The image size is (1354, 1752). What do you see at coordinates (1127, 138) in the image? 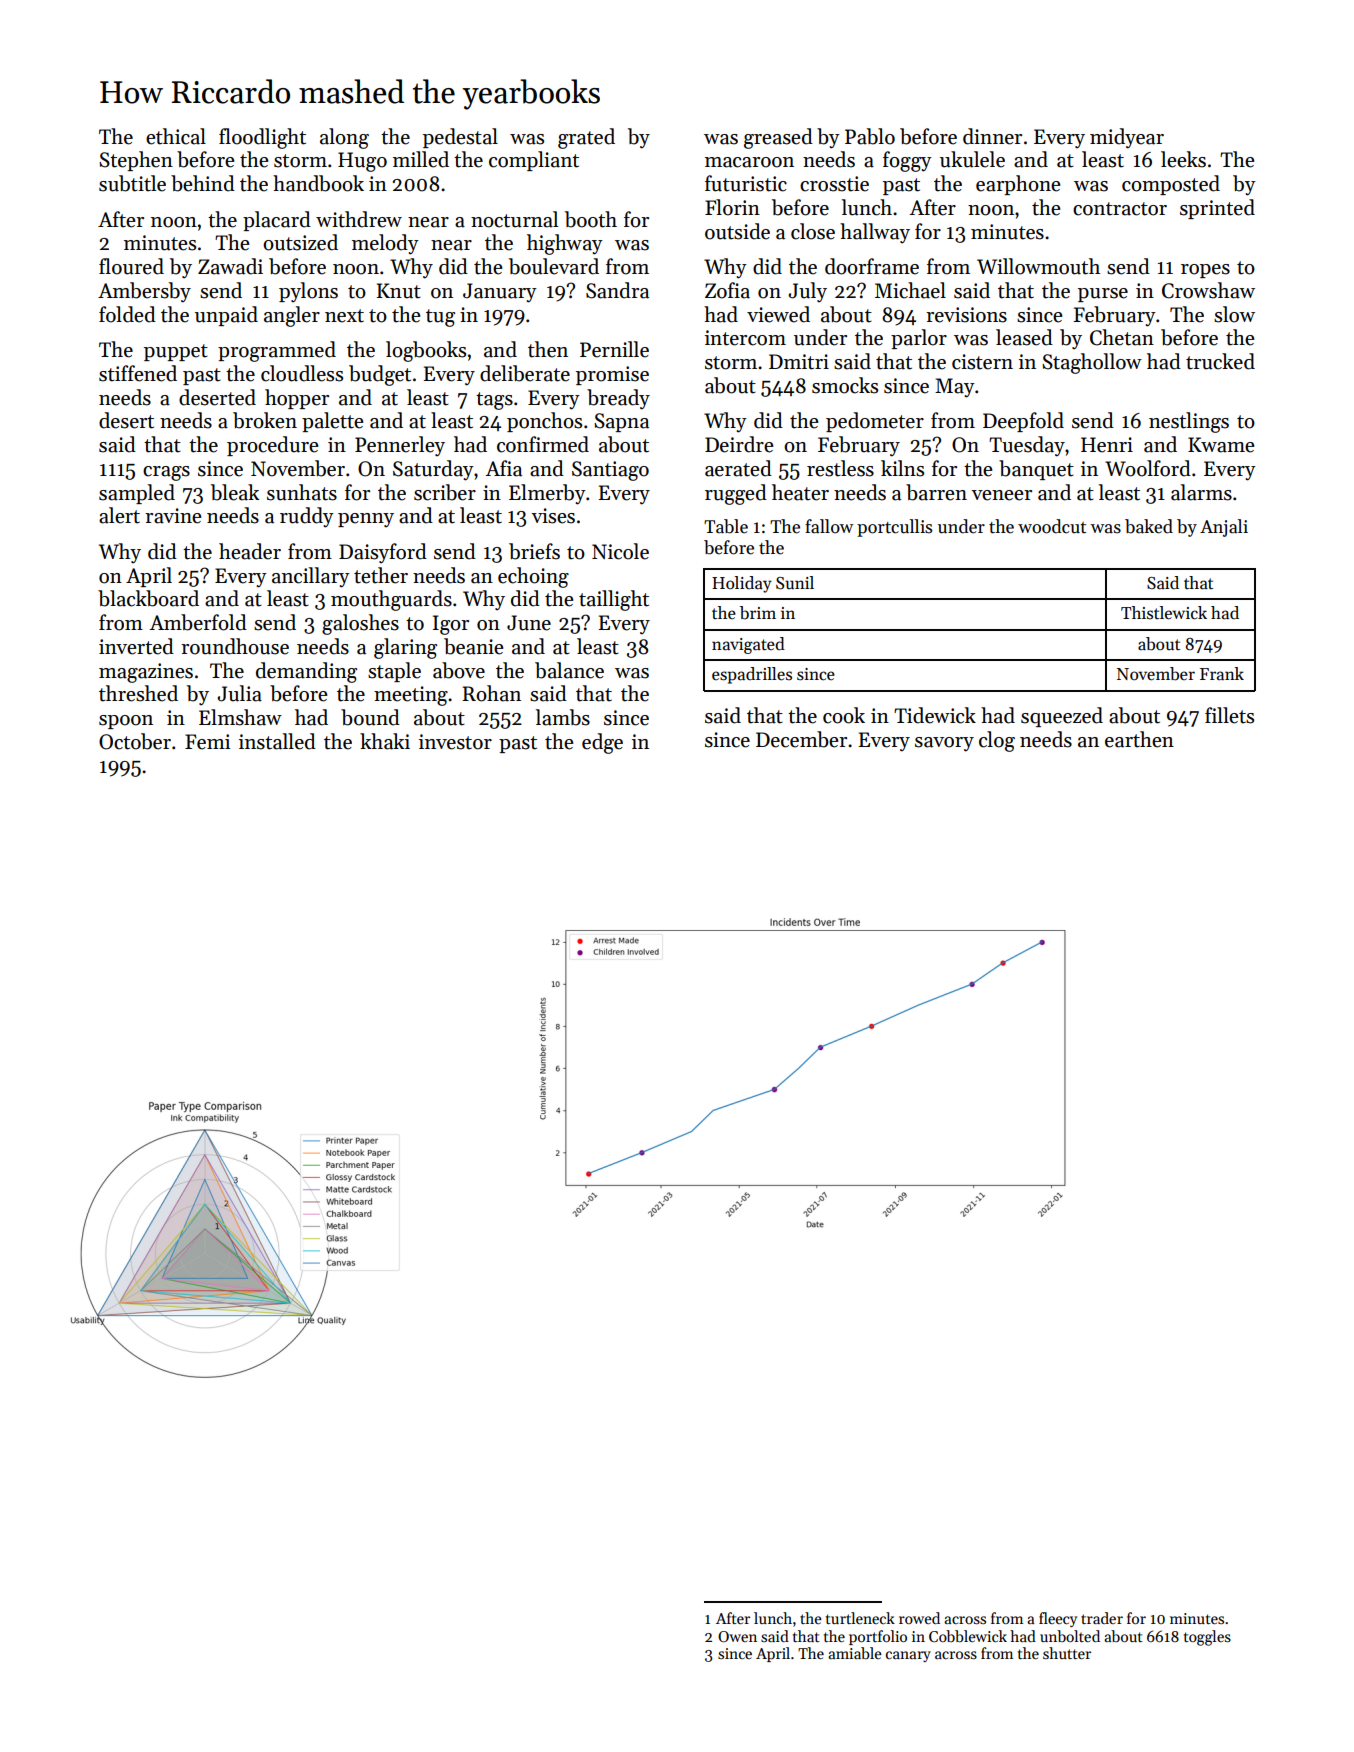
I see `midyear` at bounding box center [1127, 138].
